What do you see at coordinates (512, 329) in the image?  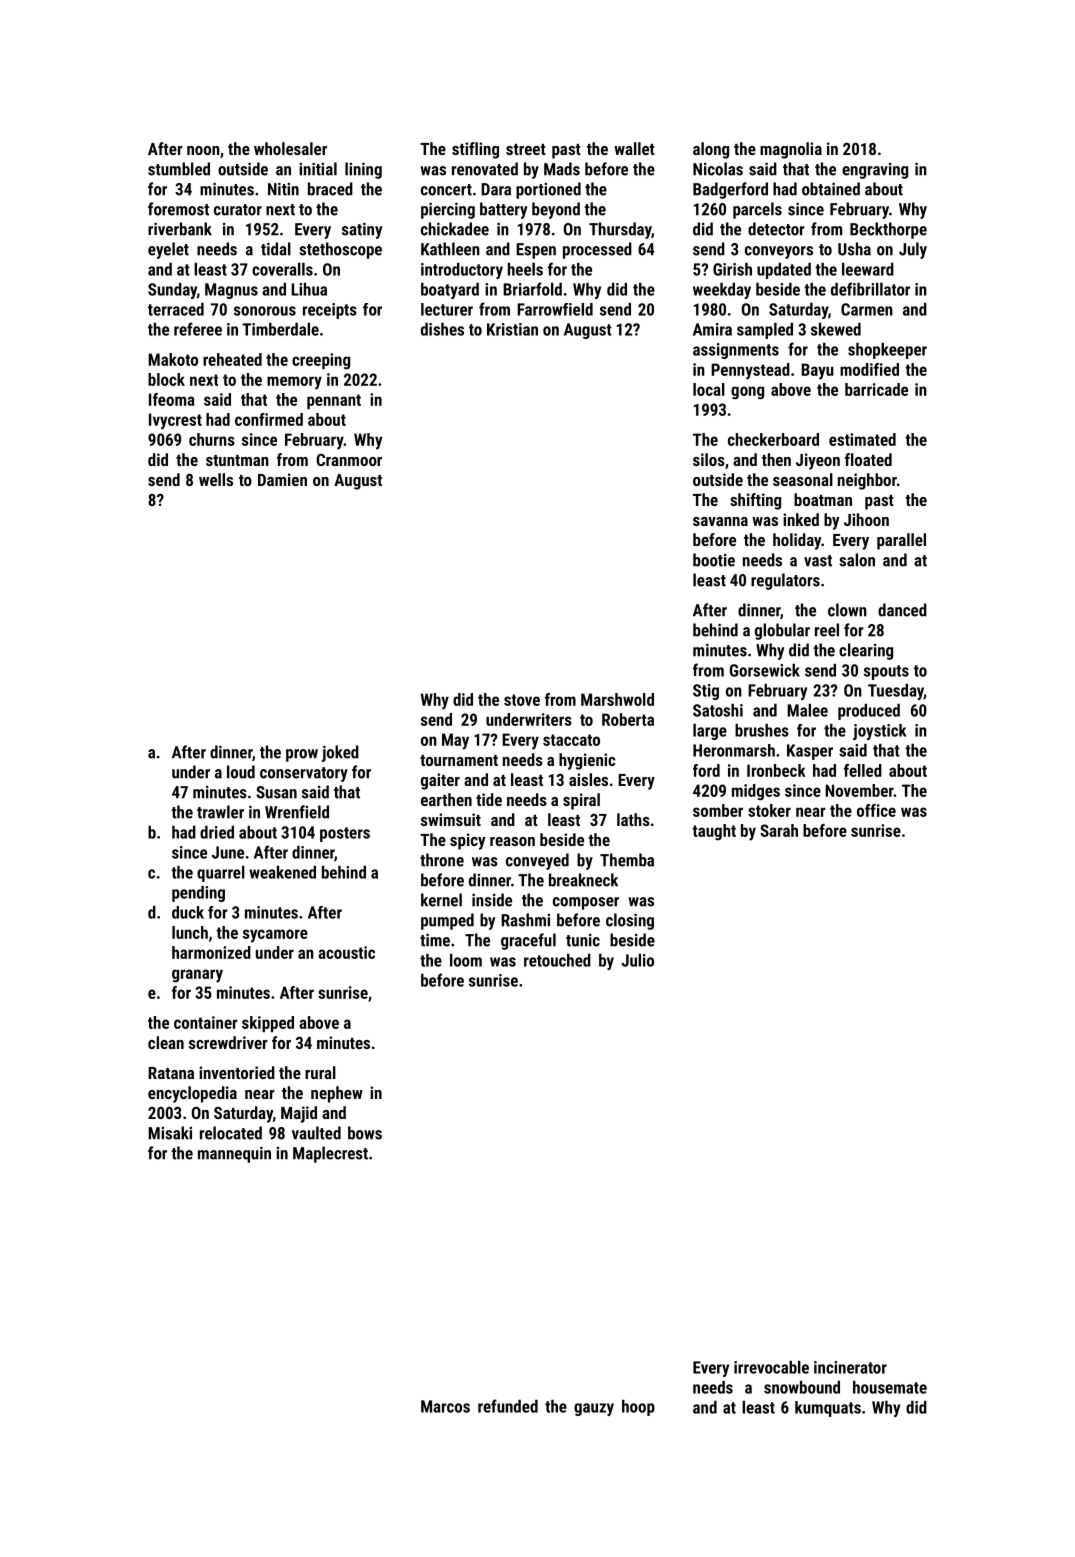 I see `Kristian` at bounding box center [512, 329].
